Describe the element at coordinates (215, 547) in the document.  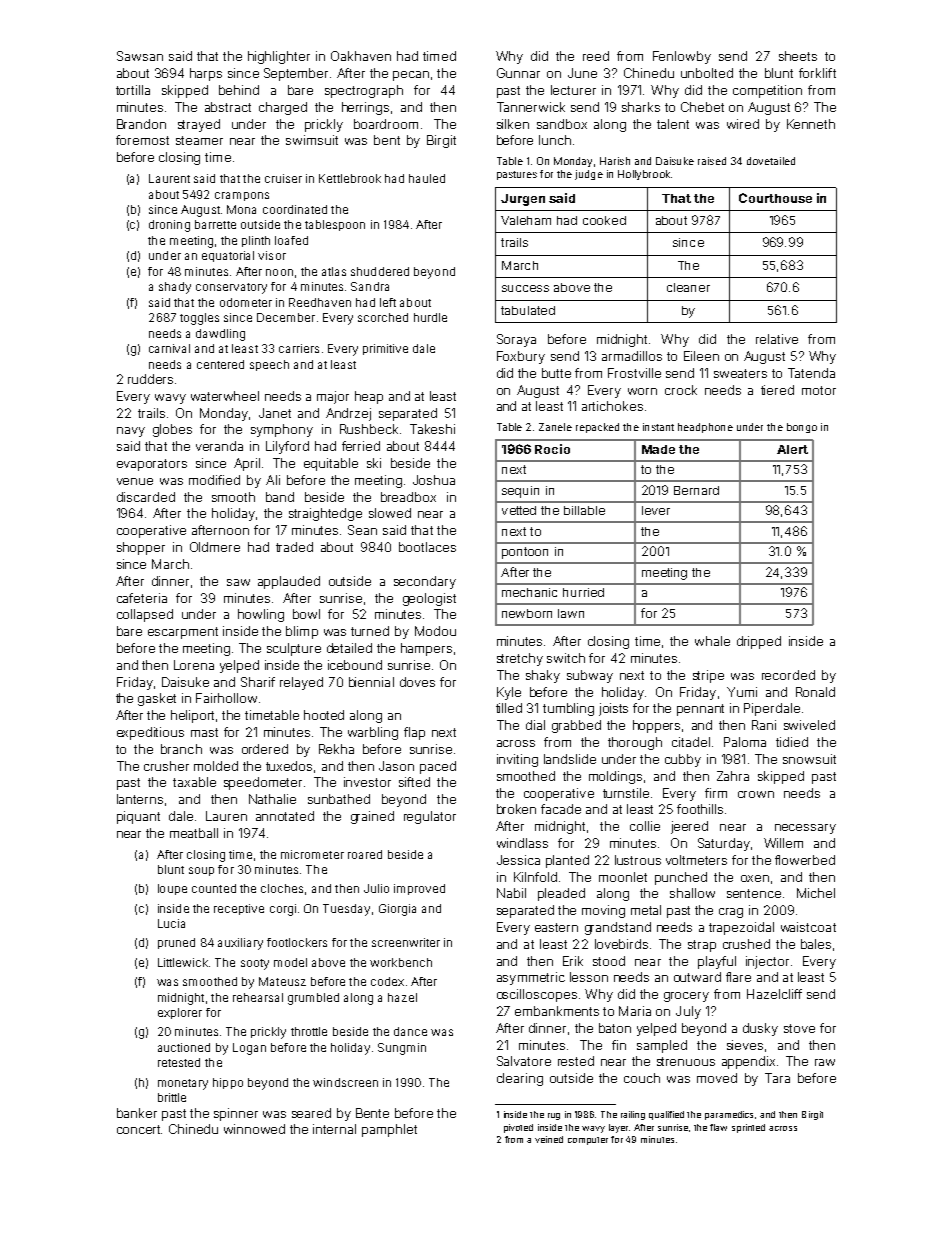
I see `Oldmere` at that location.
